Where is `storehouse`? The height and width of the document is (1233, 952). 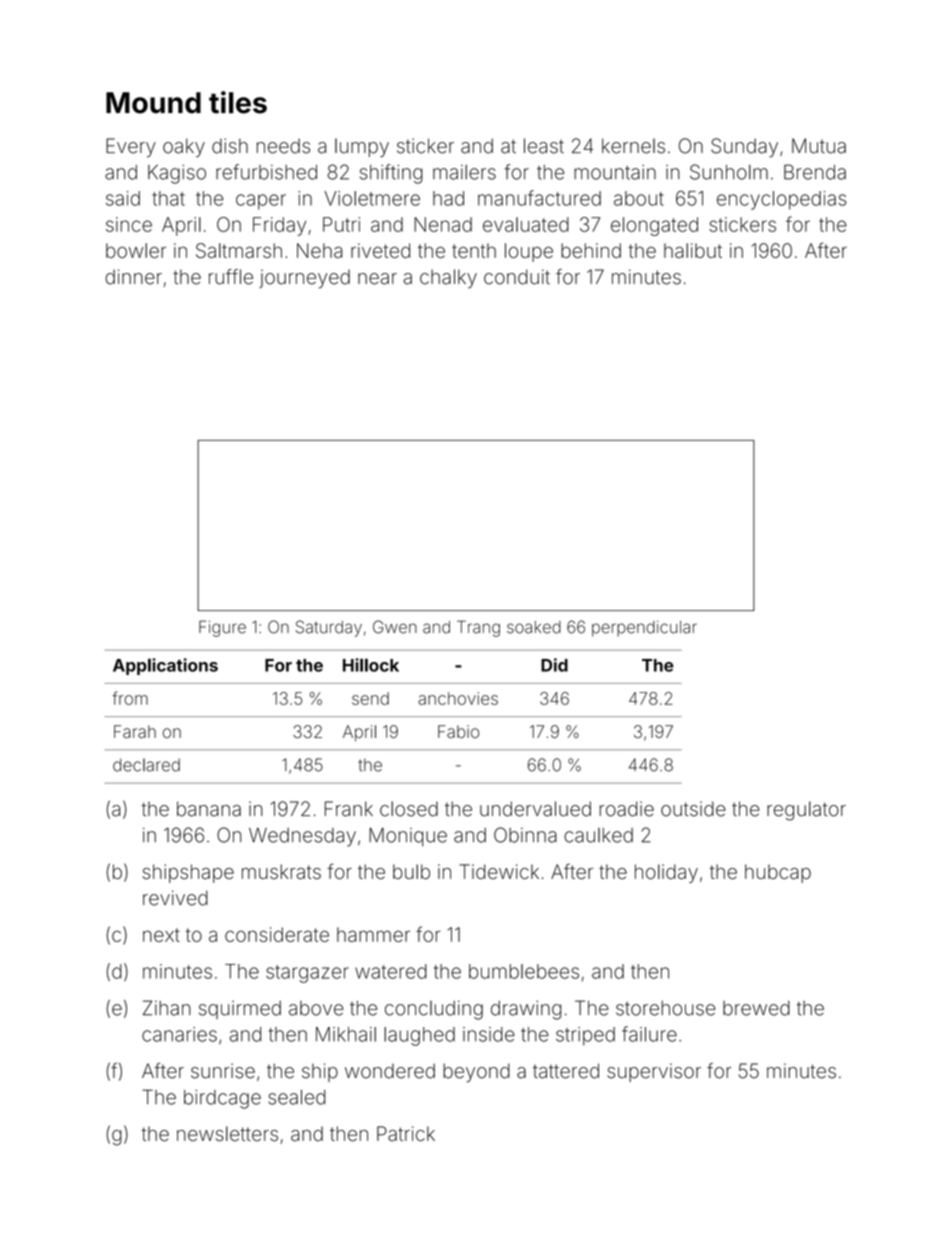
storehouse is located at coordinates (665, 1008).
